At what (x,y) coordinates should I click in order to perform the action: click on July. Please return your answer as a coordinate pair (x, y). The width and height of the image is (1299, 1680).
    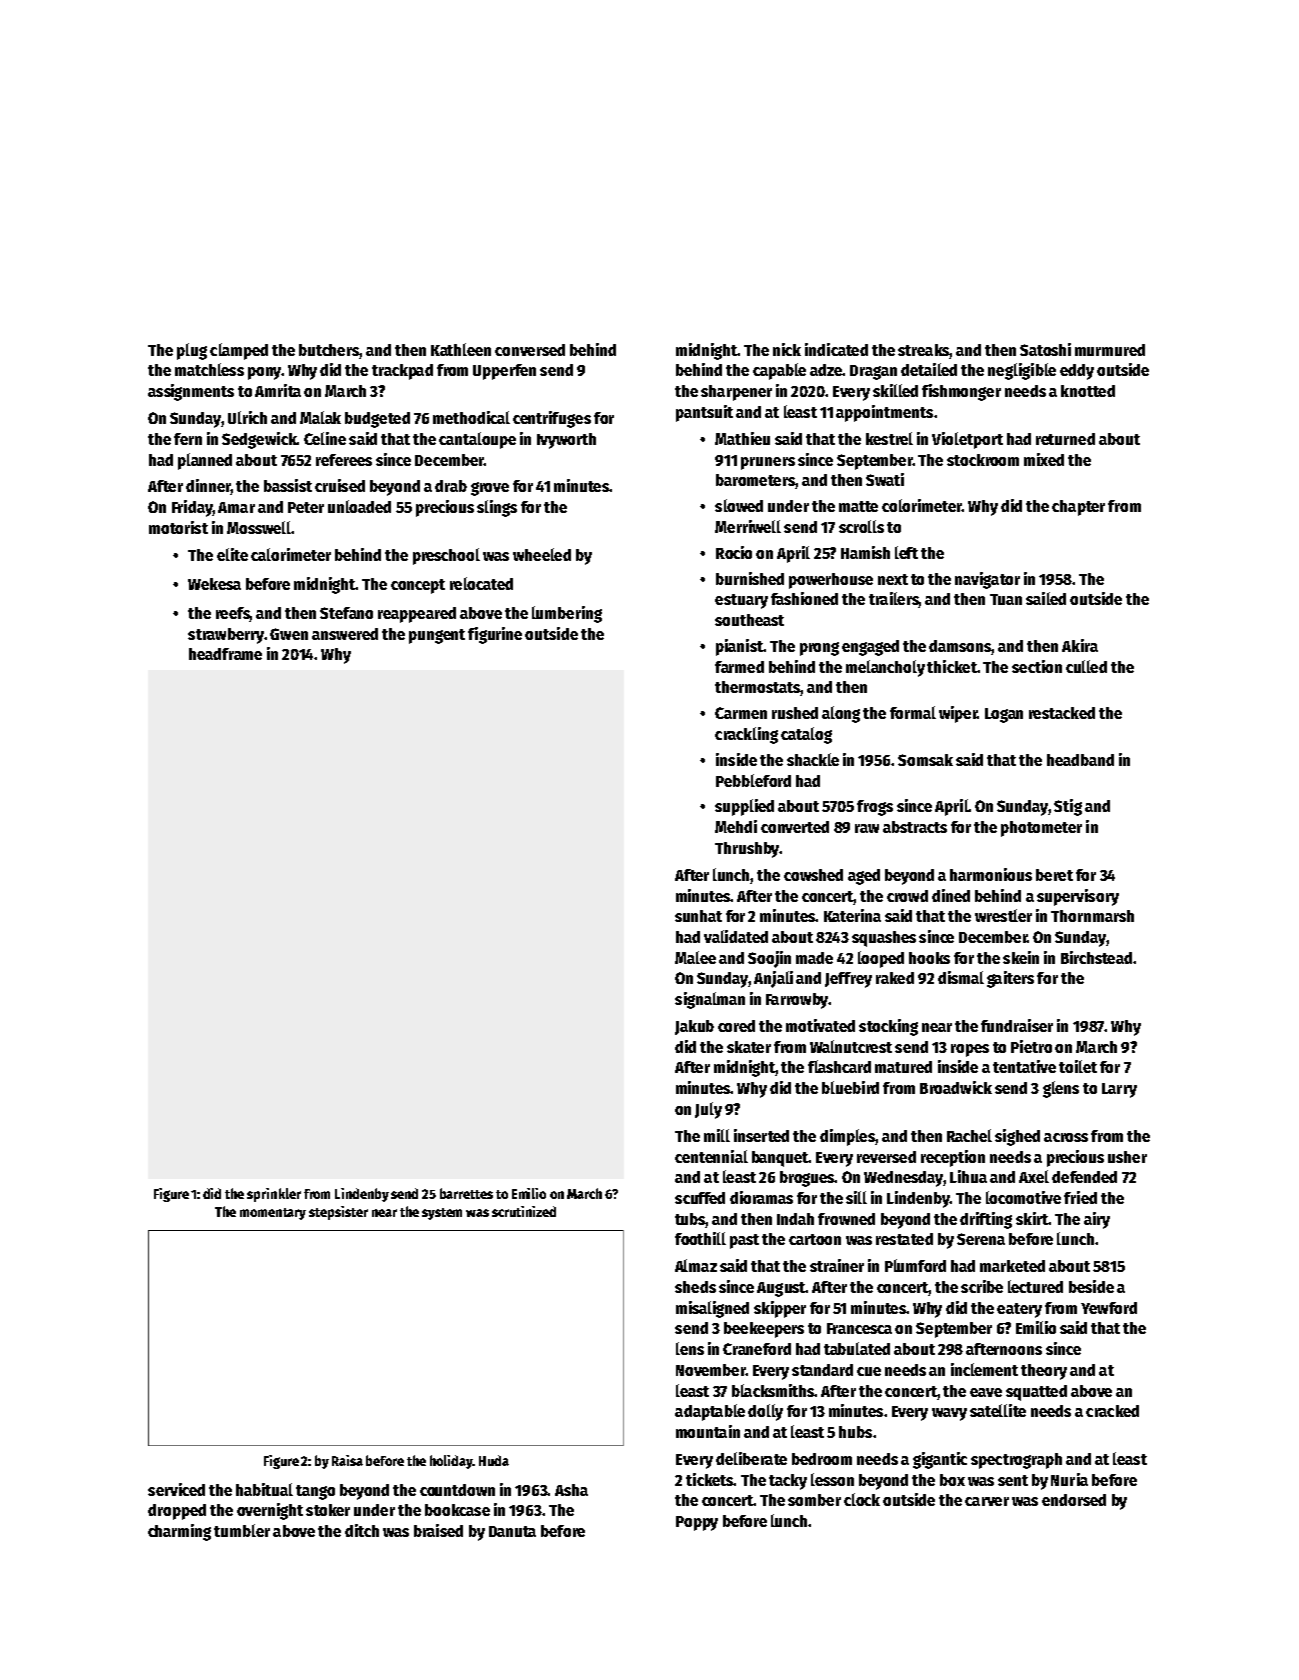
    Looking at the image, I should click on (708, 1110).
